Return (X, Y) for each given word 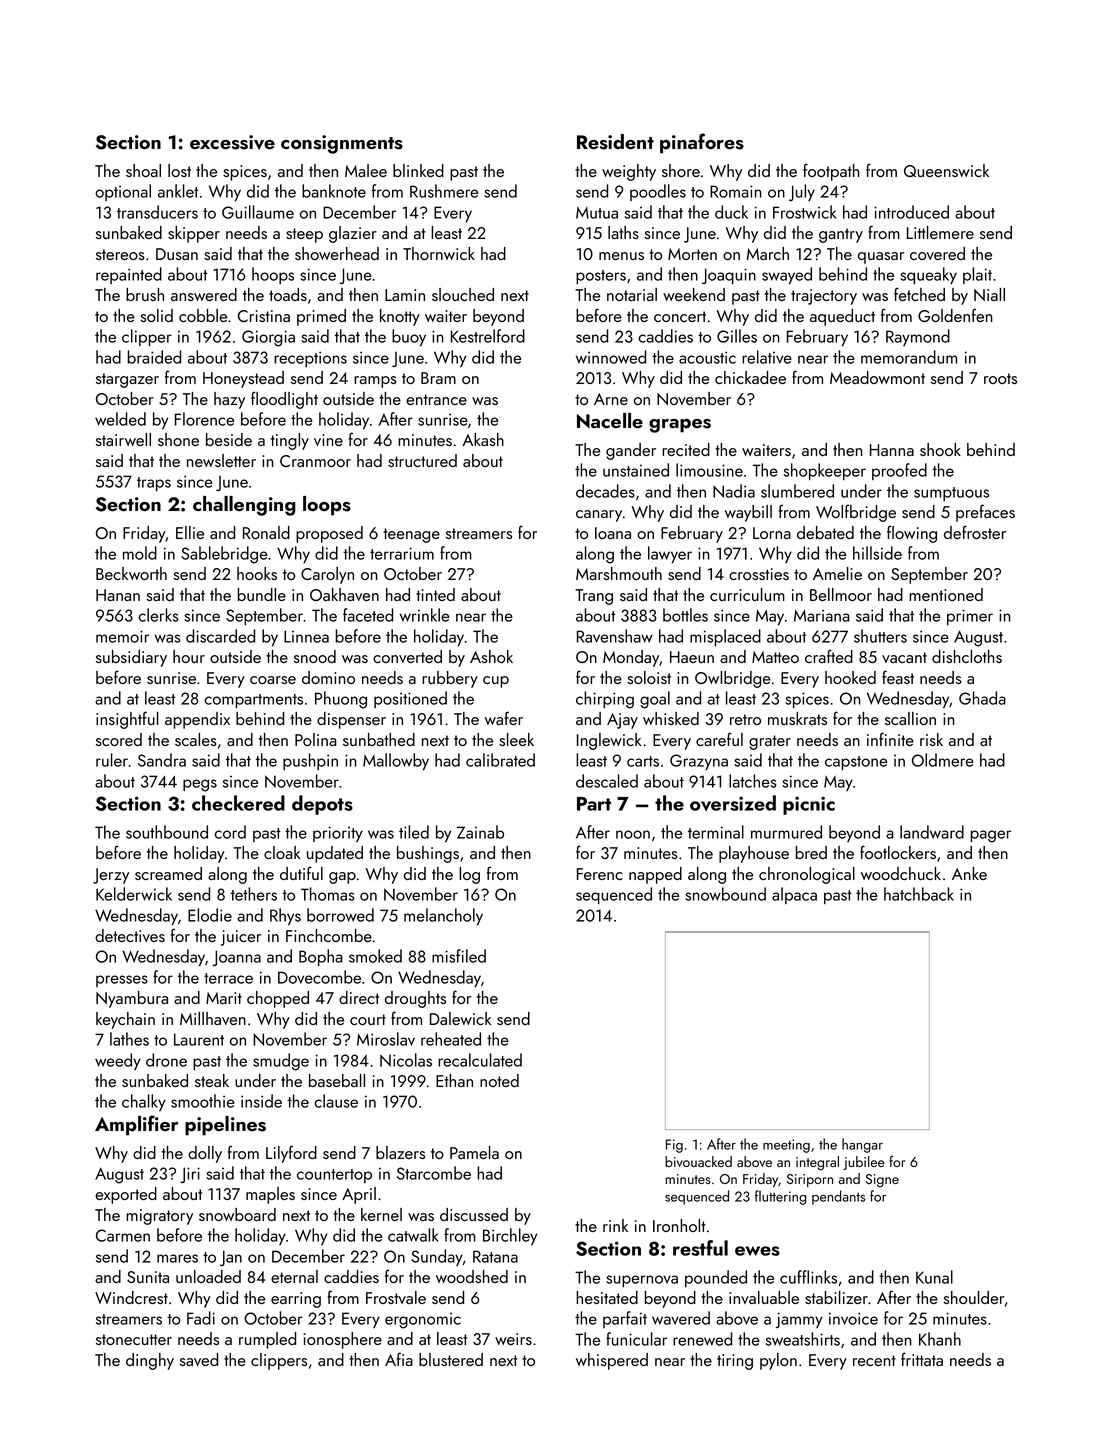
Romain (736, 191)
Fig (674, 1146)
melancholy (443, 916)
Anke (969, 873)
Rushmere (444, 191)
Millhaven (213, 1018)
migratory (159, 1217)
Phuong (341, 700)
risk (931, 739)
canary (599, 516)
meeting (786, 1146)
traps (154, 484)
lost (179, 170)
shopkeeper (825, 471)
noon (633, 834)
